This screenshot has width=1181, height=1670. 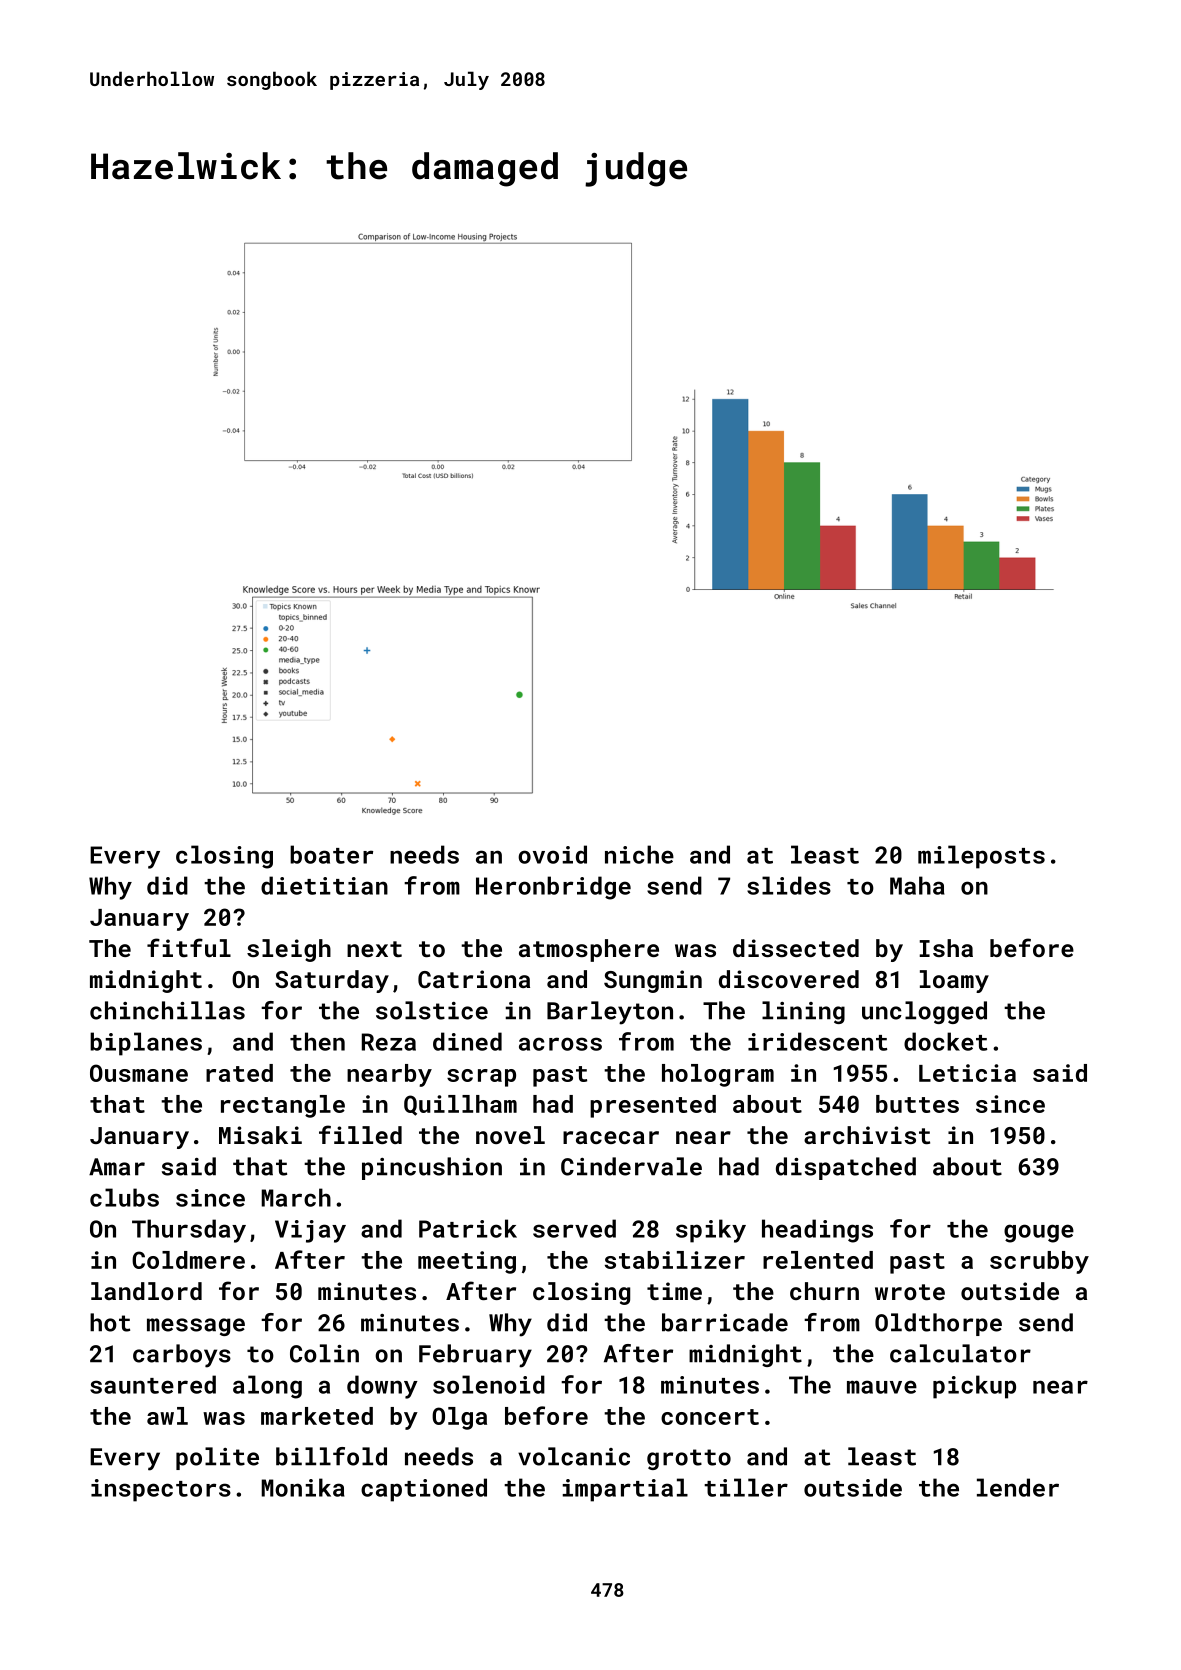 What do you see at coordinates (389, 1042) in the screenshot?
I see `Reza` at bounding box center [389, 1042].
